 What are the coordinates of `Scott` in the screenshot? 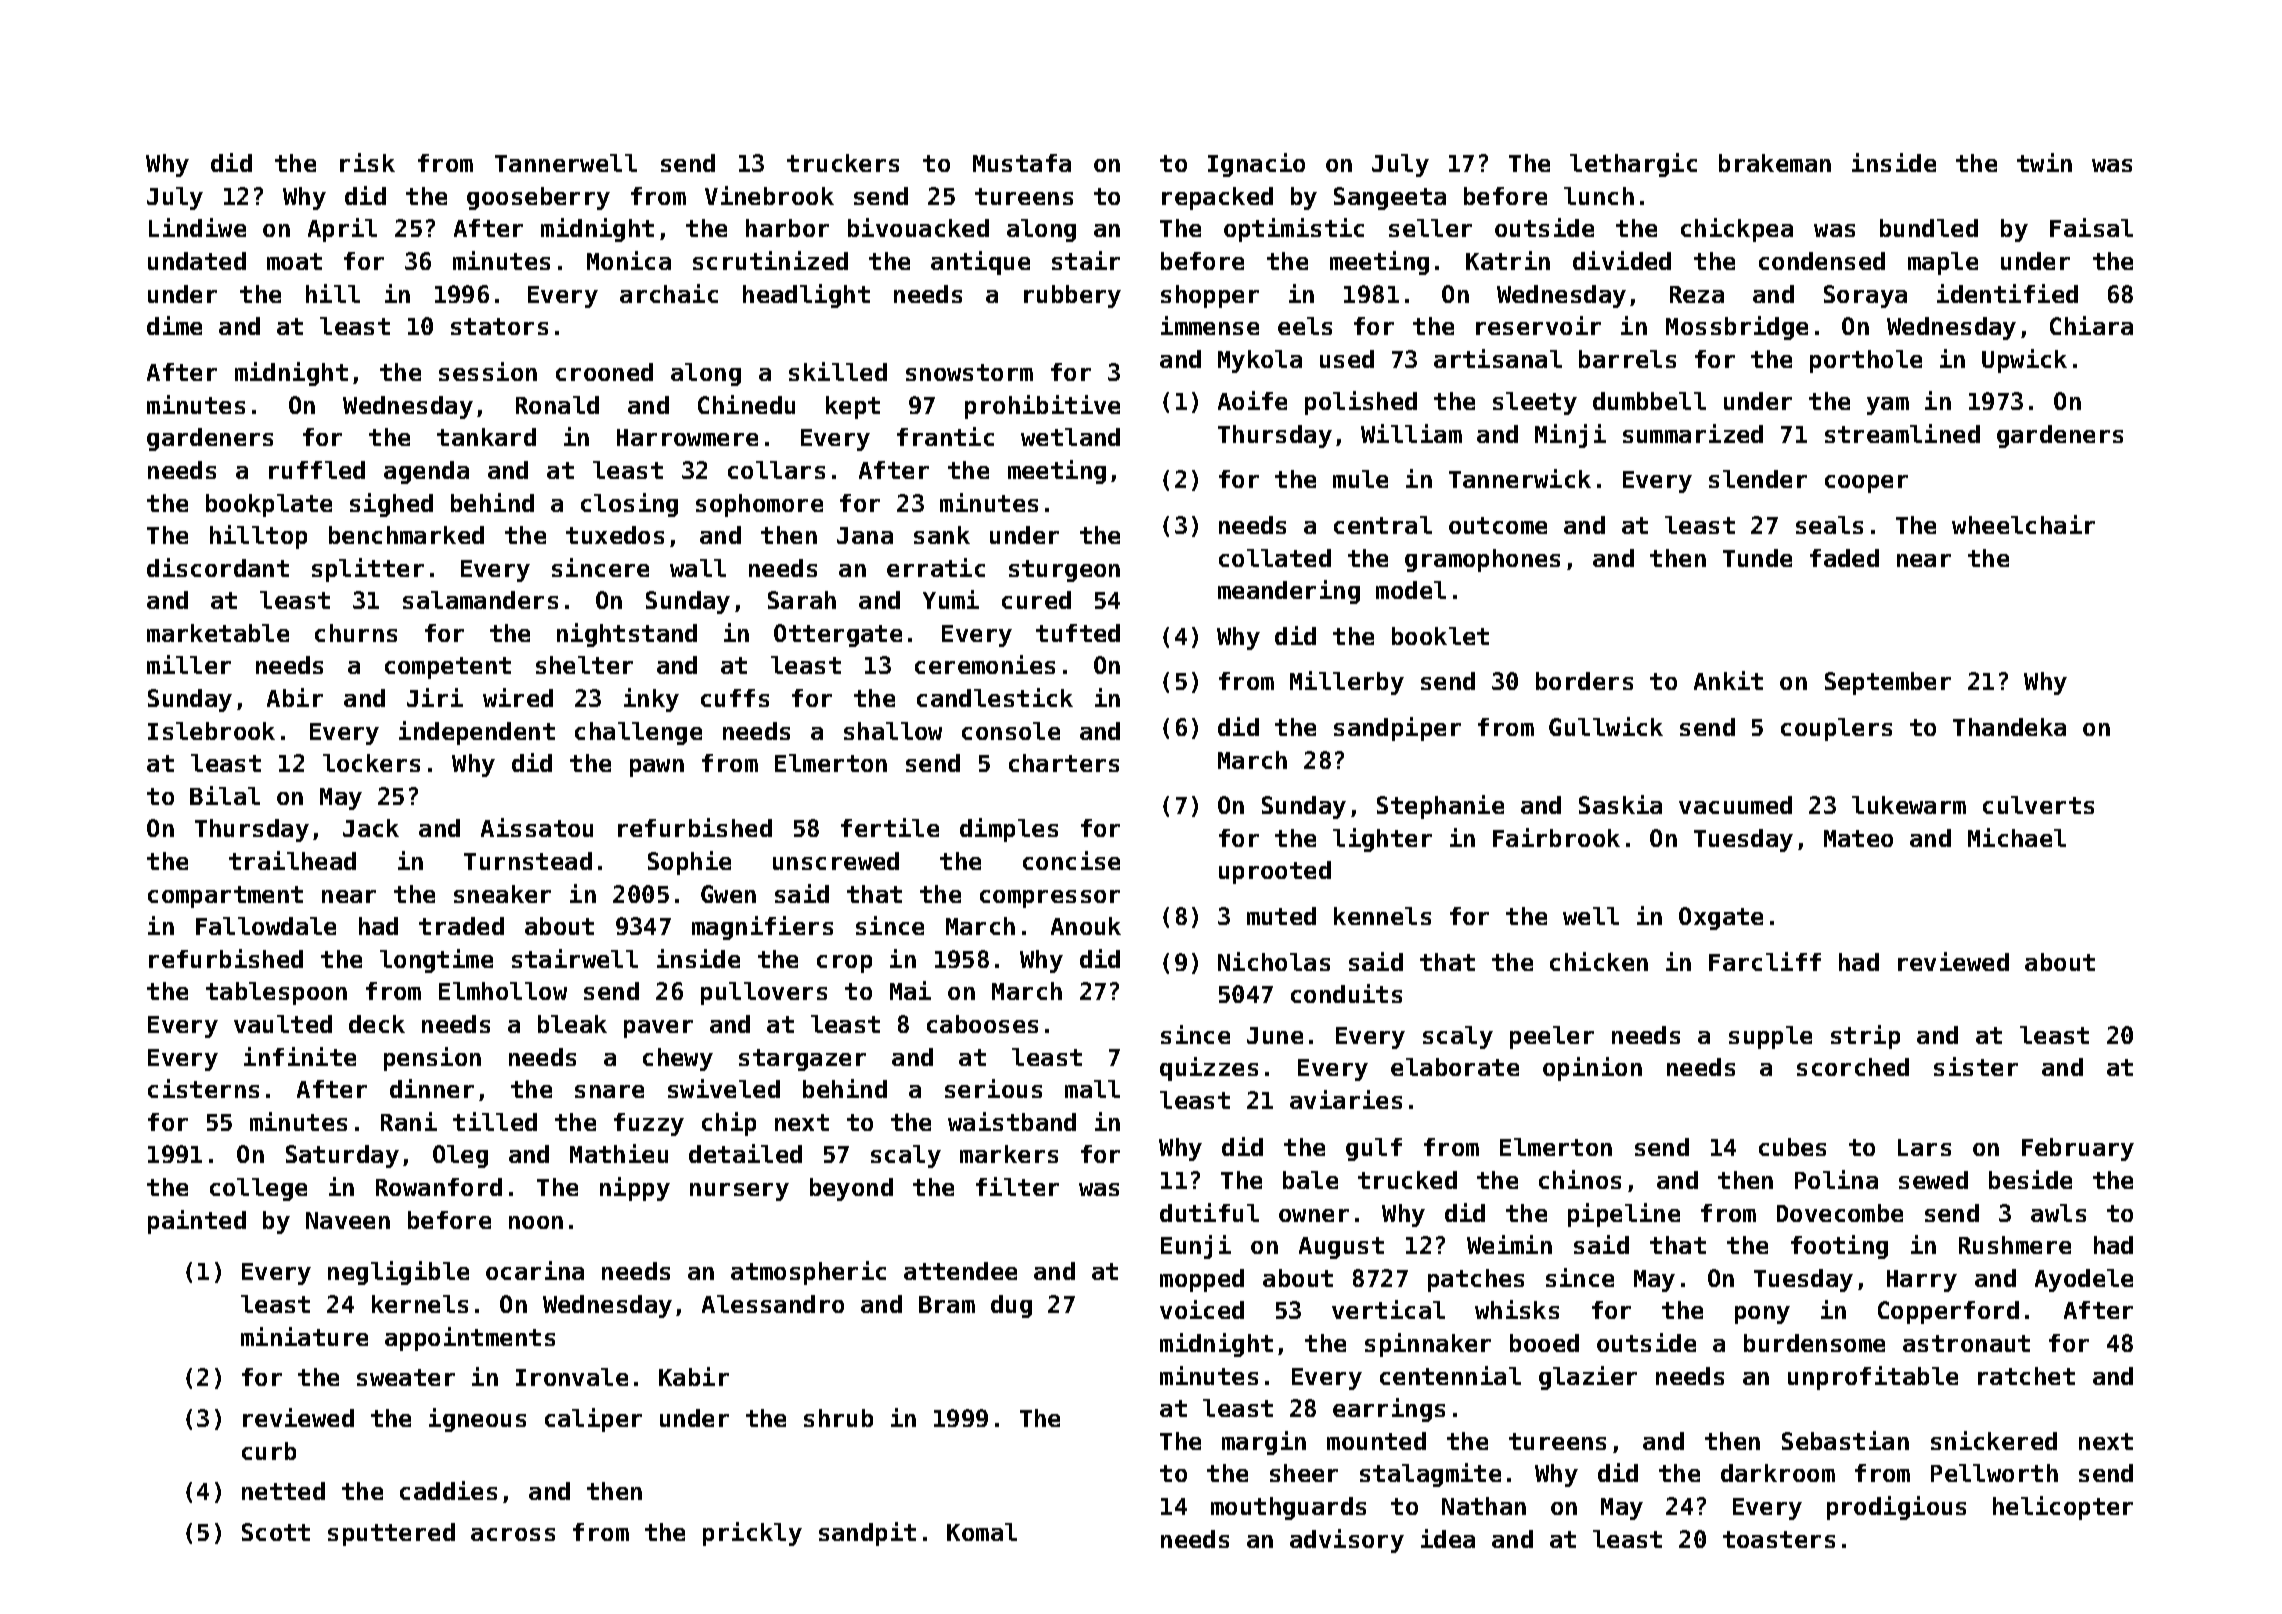 It's located at (276, 1532).
